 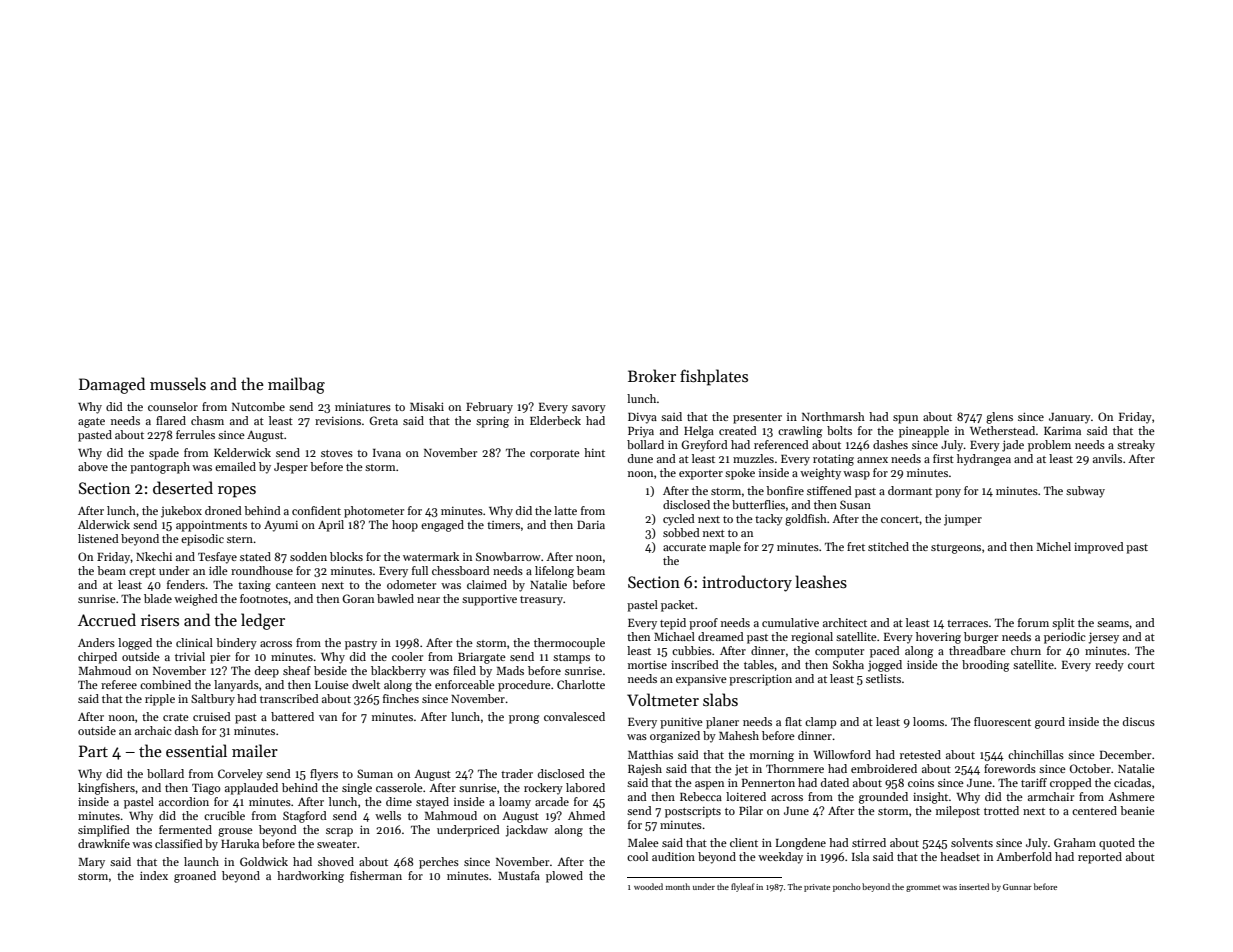 What do you see at coordinates (224, 815) in the screenshot?
I see `crucible` at bounding box center [224, 815].
